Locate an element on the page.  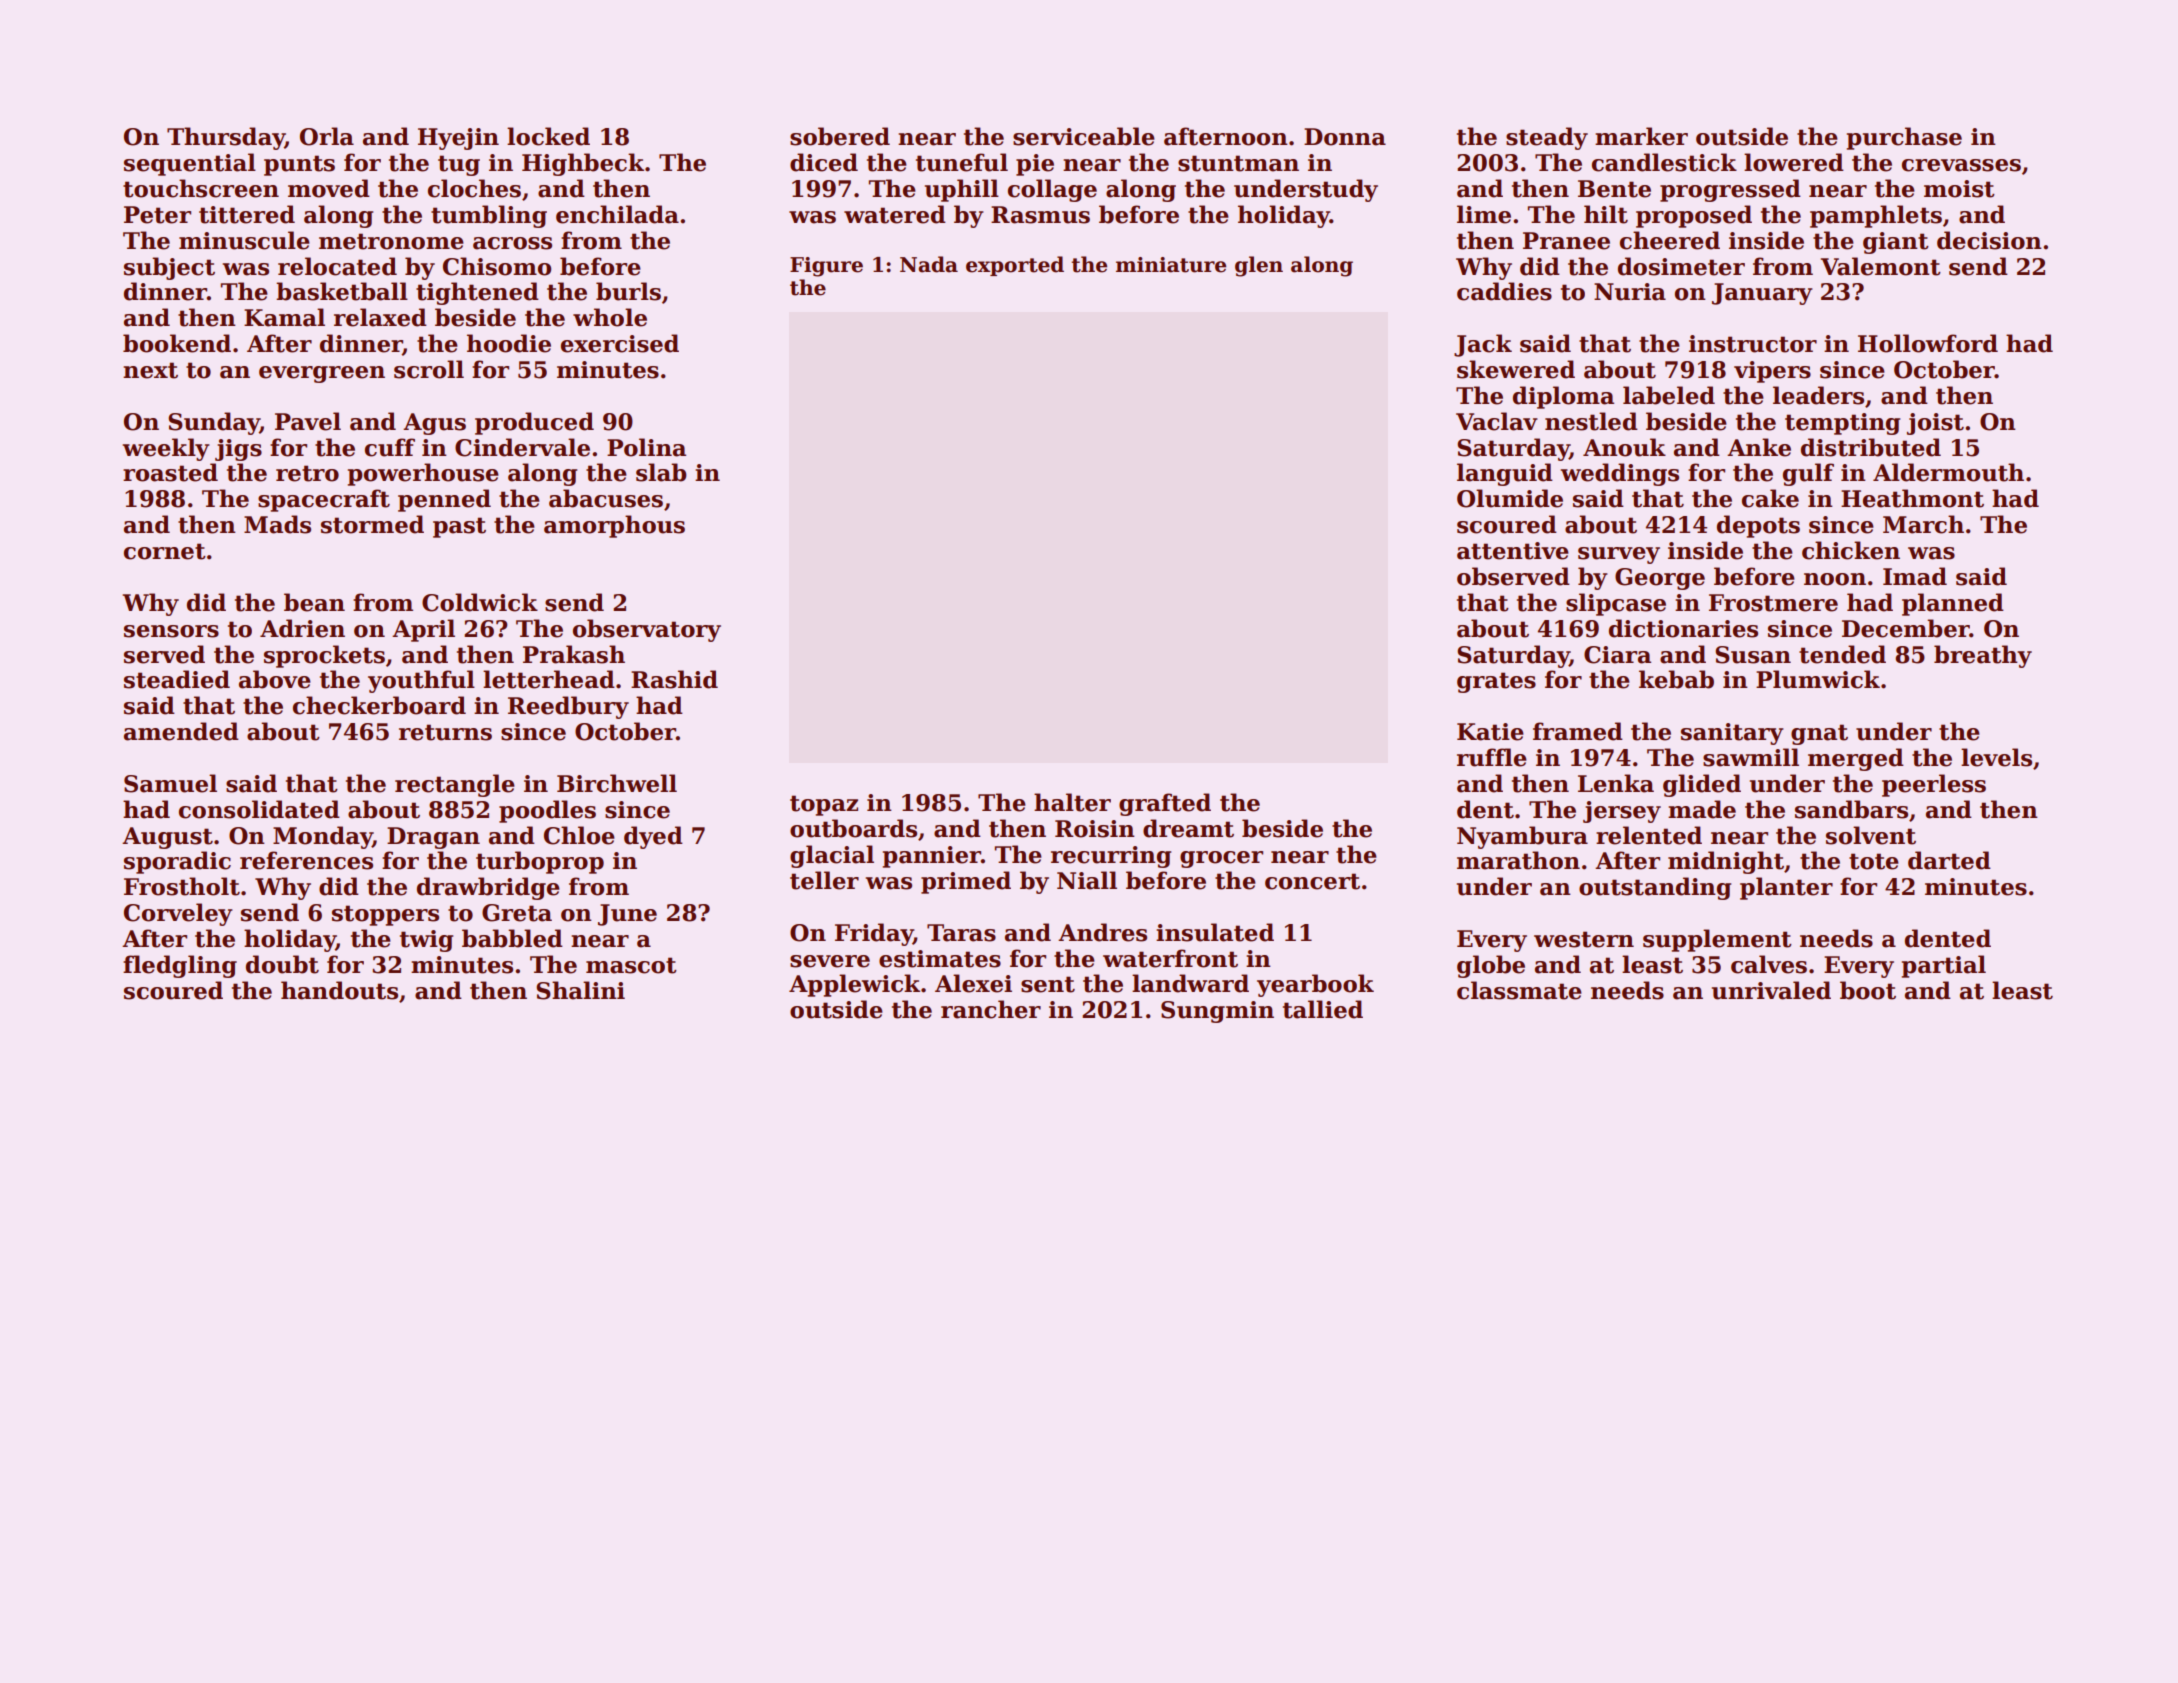
miniature is located at coordinates (1171, 265).
